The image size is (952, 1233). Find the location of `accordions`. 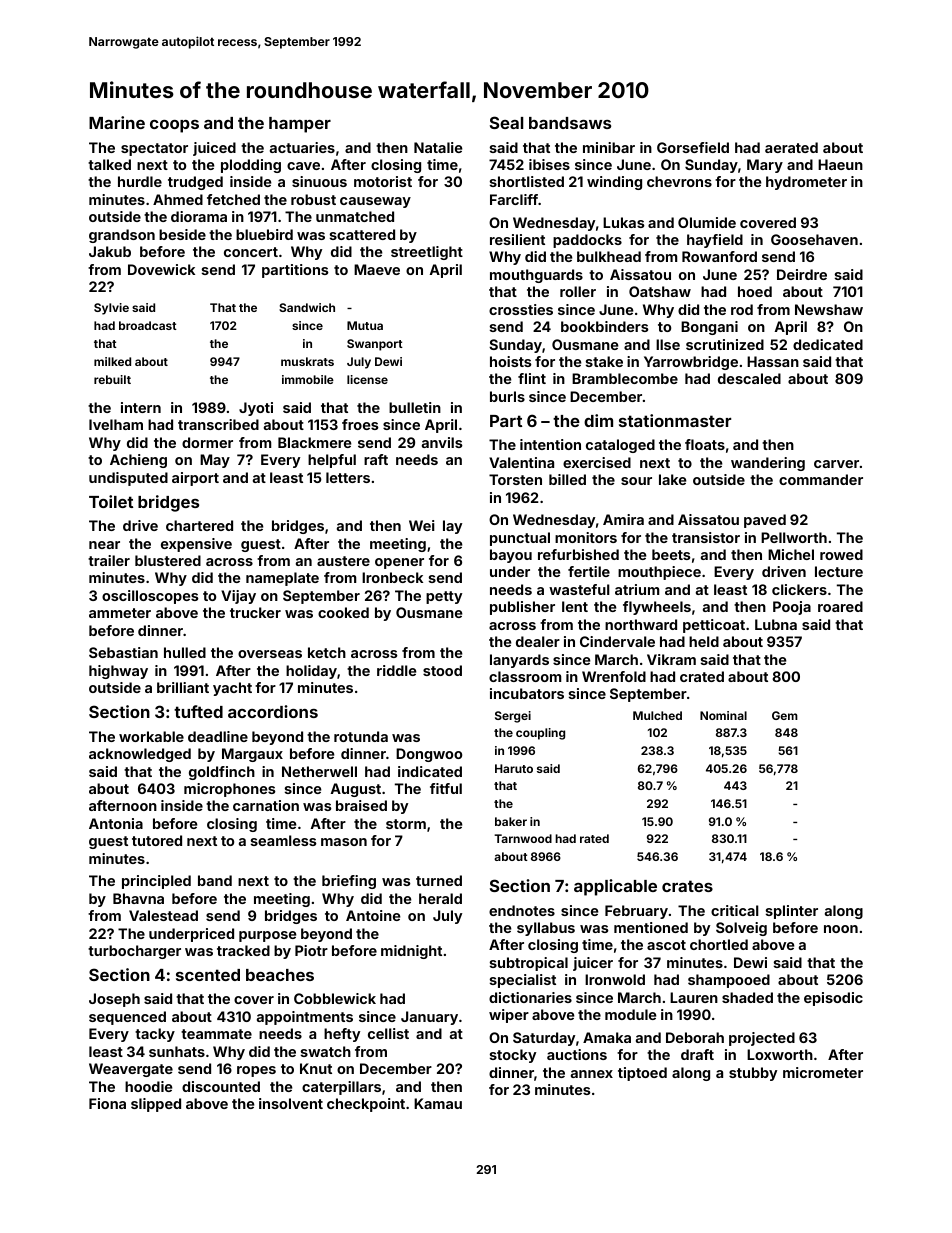

accordions is located at coordinates (273, 711).
